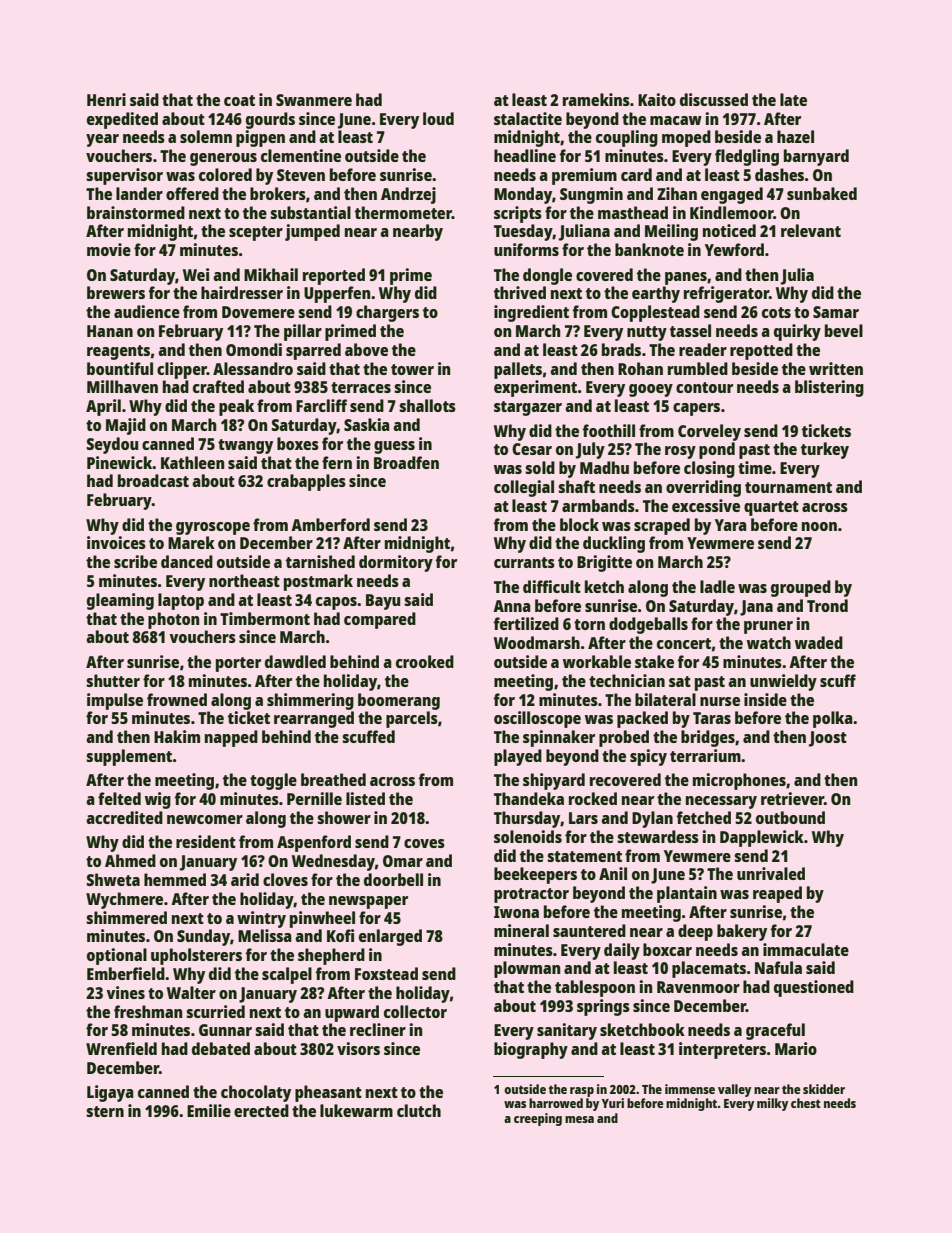 This screenshot has width=952, height=1233. What do you see at coordinates (535, 875) in the screenshot?
I see `beekeepers` at bounding box center [535, 875].
